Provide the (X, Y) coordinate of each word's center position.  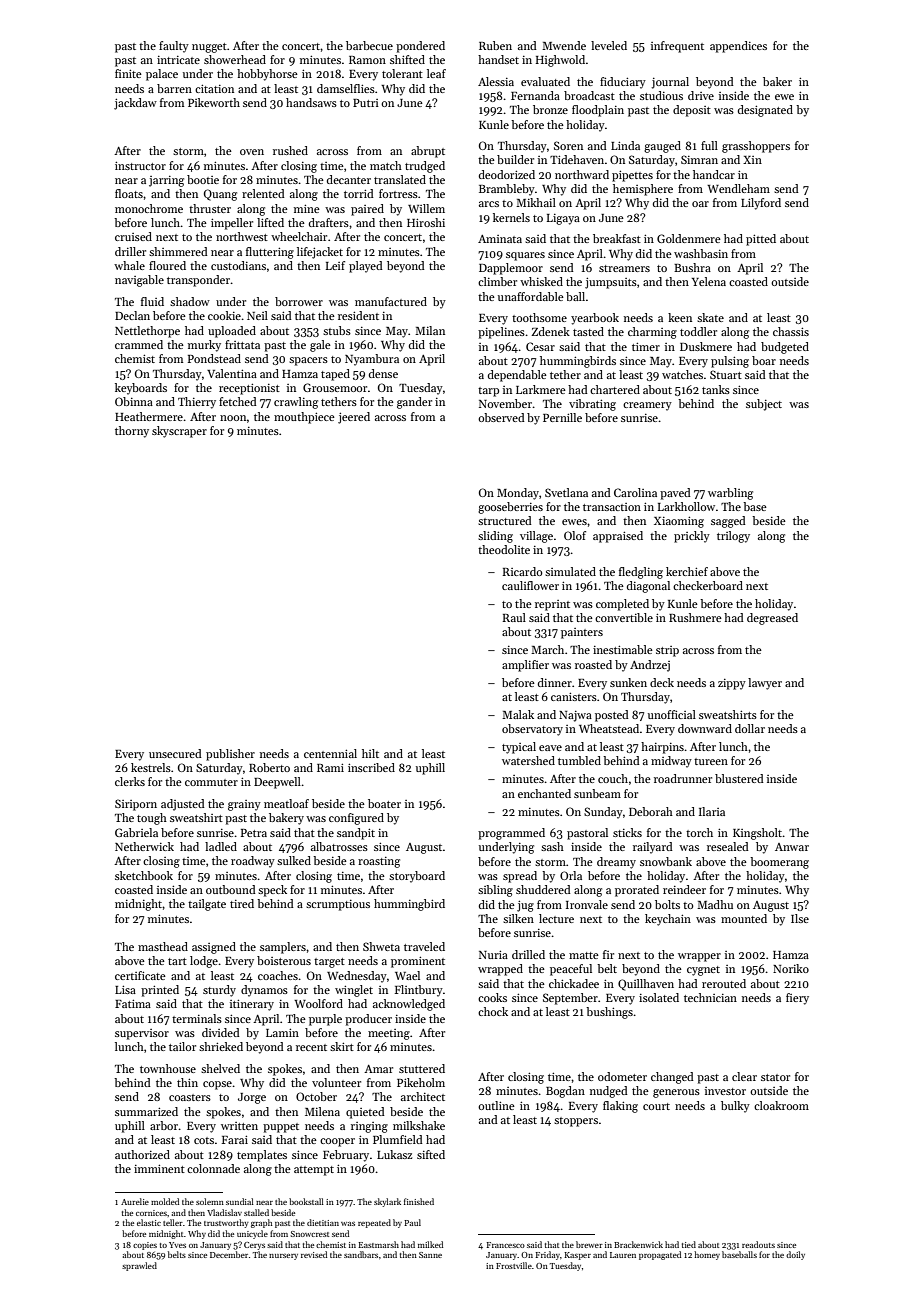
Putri (366, 103)
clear (744, 1076)
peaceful (571, 970)
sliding (495, 537)
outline (496, 1105)
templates (262, 1156)
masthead (163, 946)
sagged (728, 522)
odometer (622, 1076)
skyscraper (179, 432)
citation (214, 88)
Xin (752, 160)
